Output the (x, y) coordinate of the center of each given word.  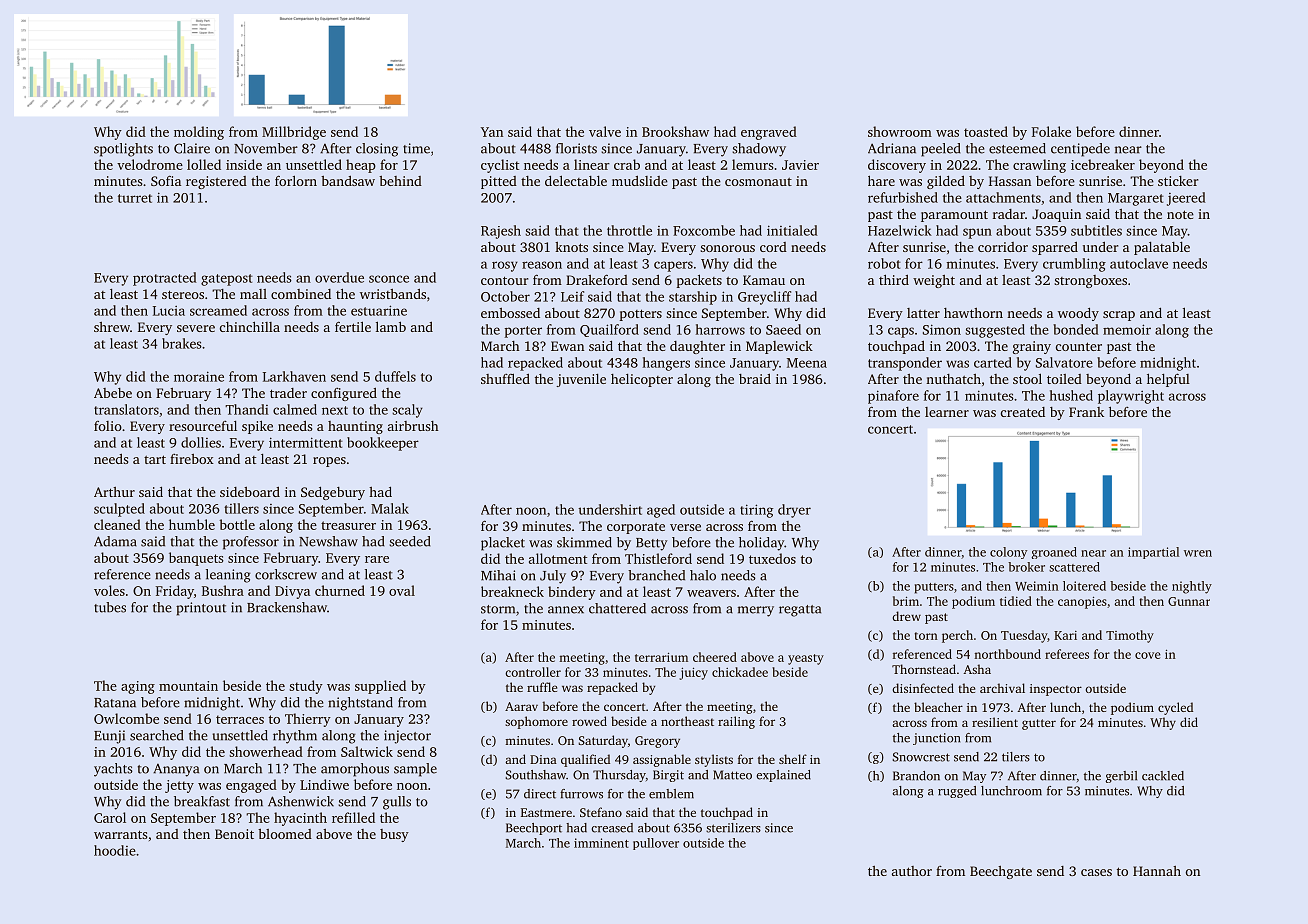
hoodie (115, 850)
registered (216, 182)
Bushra (223, 590)
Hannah (1157, 871)
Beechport (534, 829)
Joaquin (1056, 215)
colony (1008, 553)
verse (685, 527)
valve (605, 131)
